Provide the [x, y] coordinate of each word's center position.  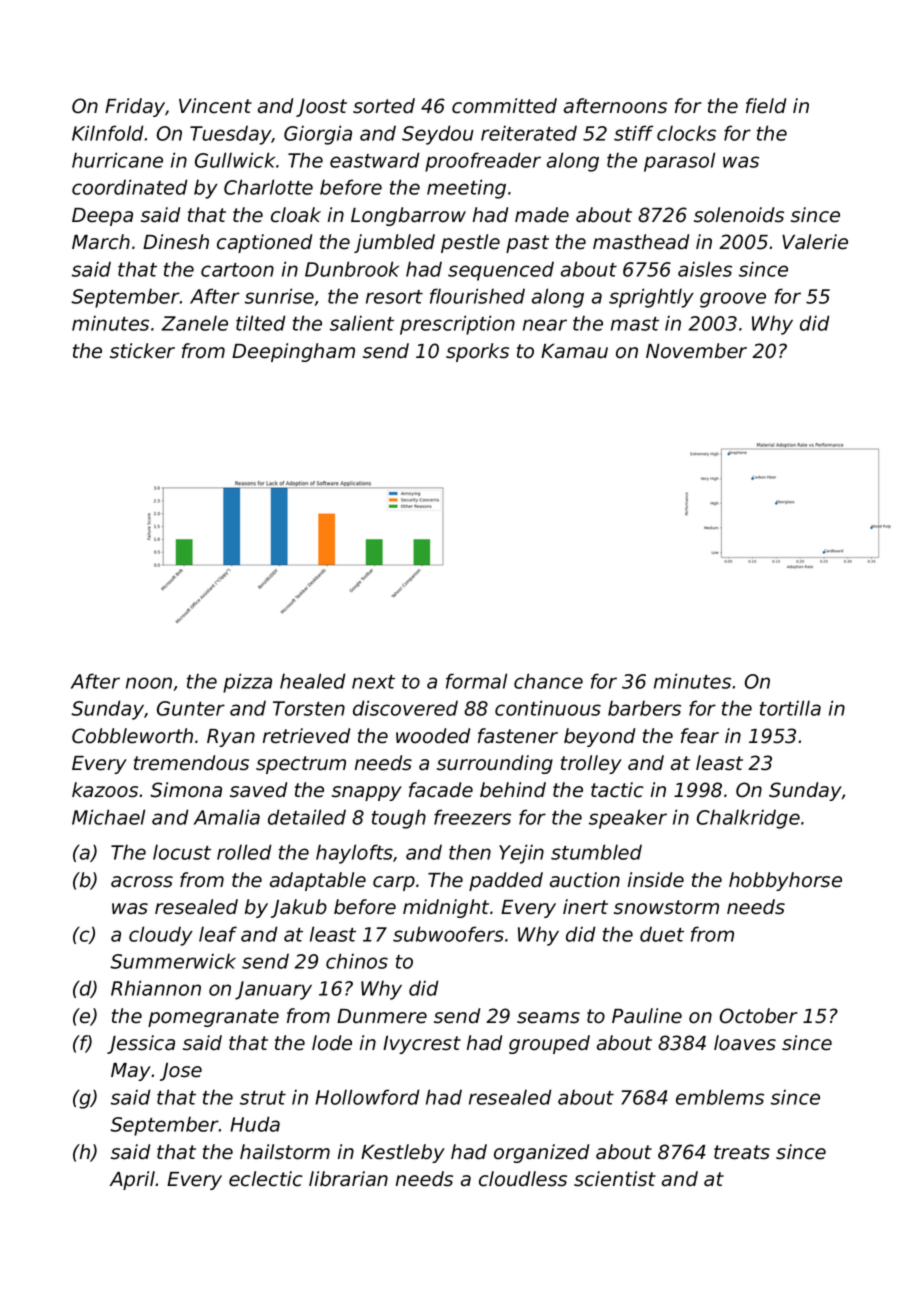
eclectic [266, 1179]
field [766, 106]
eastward [375, 160]
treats [742, 1152]
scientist [615, 1179]
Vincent [215, 106]
